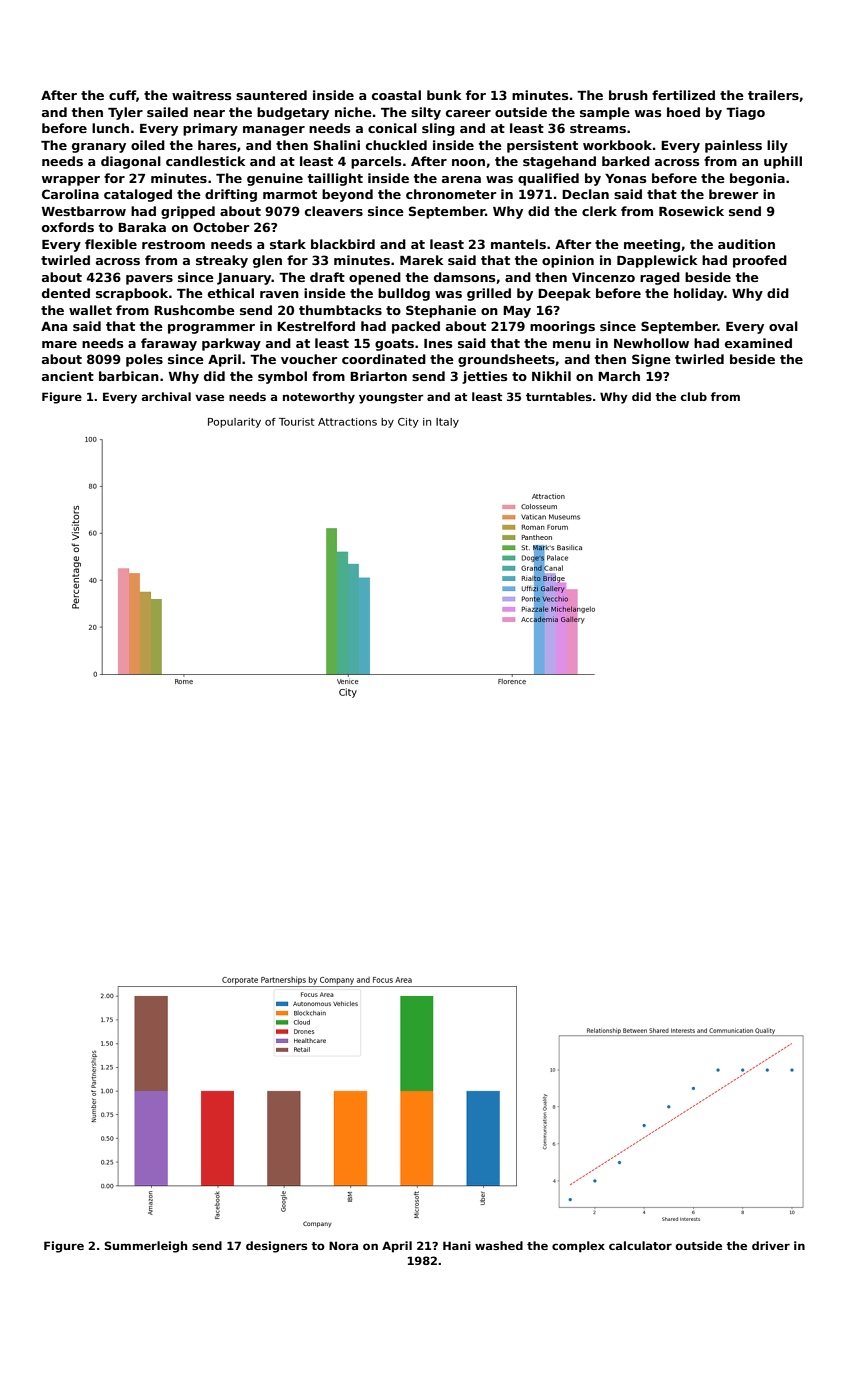 The height and width of the screenshot is (1400, 849). What do you see at coordinates (166, 396) in the screenshot?
I see `archival` at bounding box center [166, 396].
